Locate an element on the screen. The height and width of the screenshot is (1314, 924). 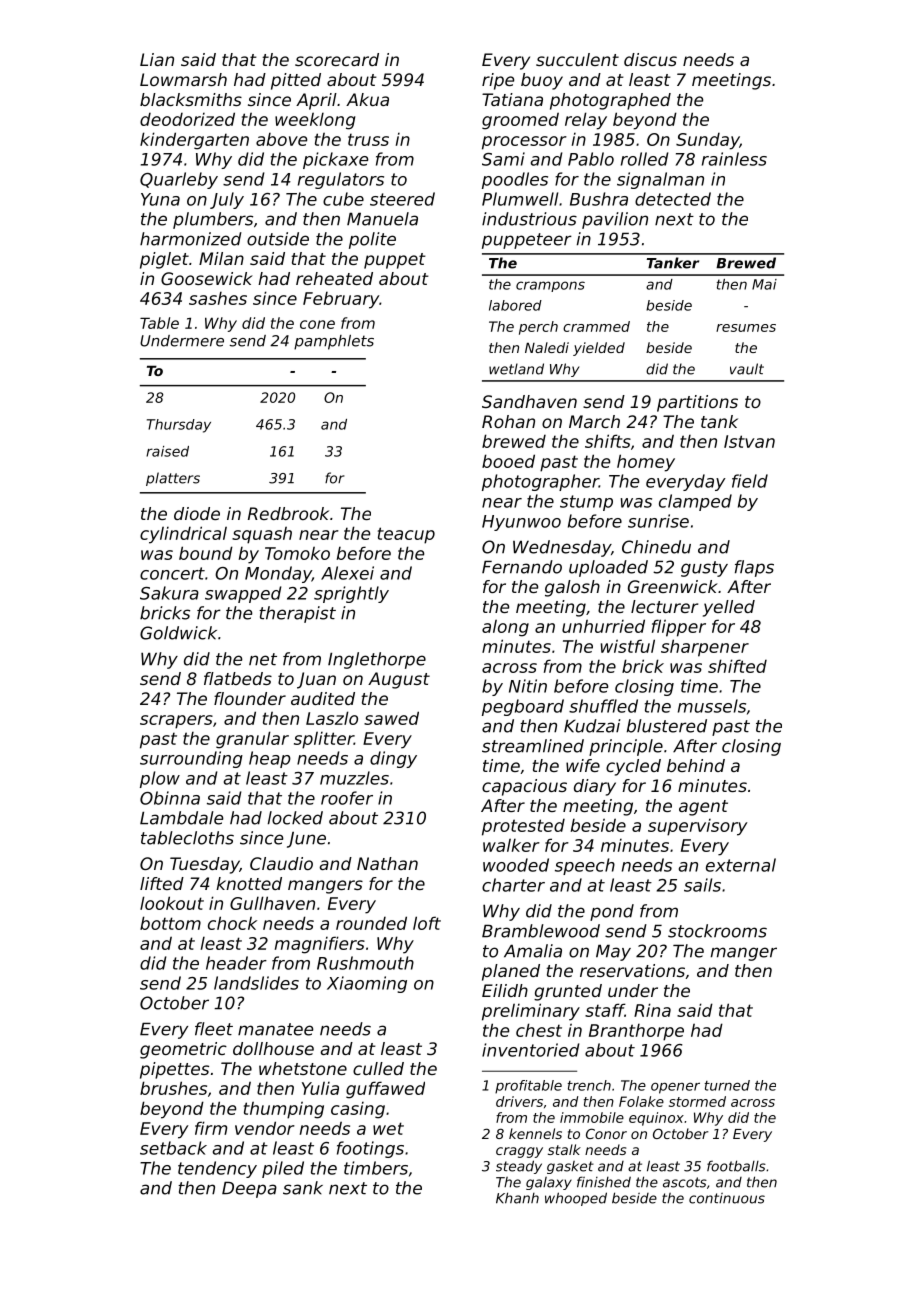
brushes is located at coordinates (173, 1088).
